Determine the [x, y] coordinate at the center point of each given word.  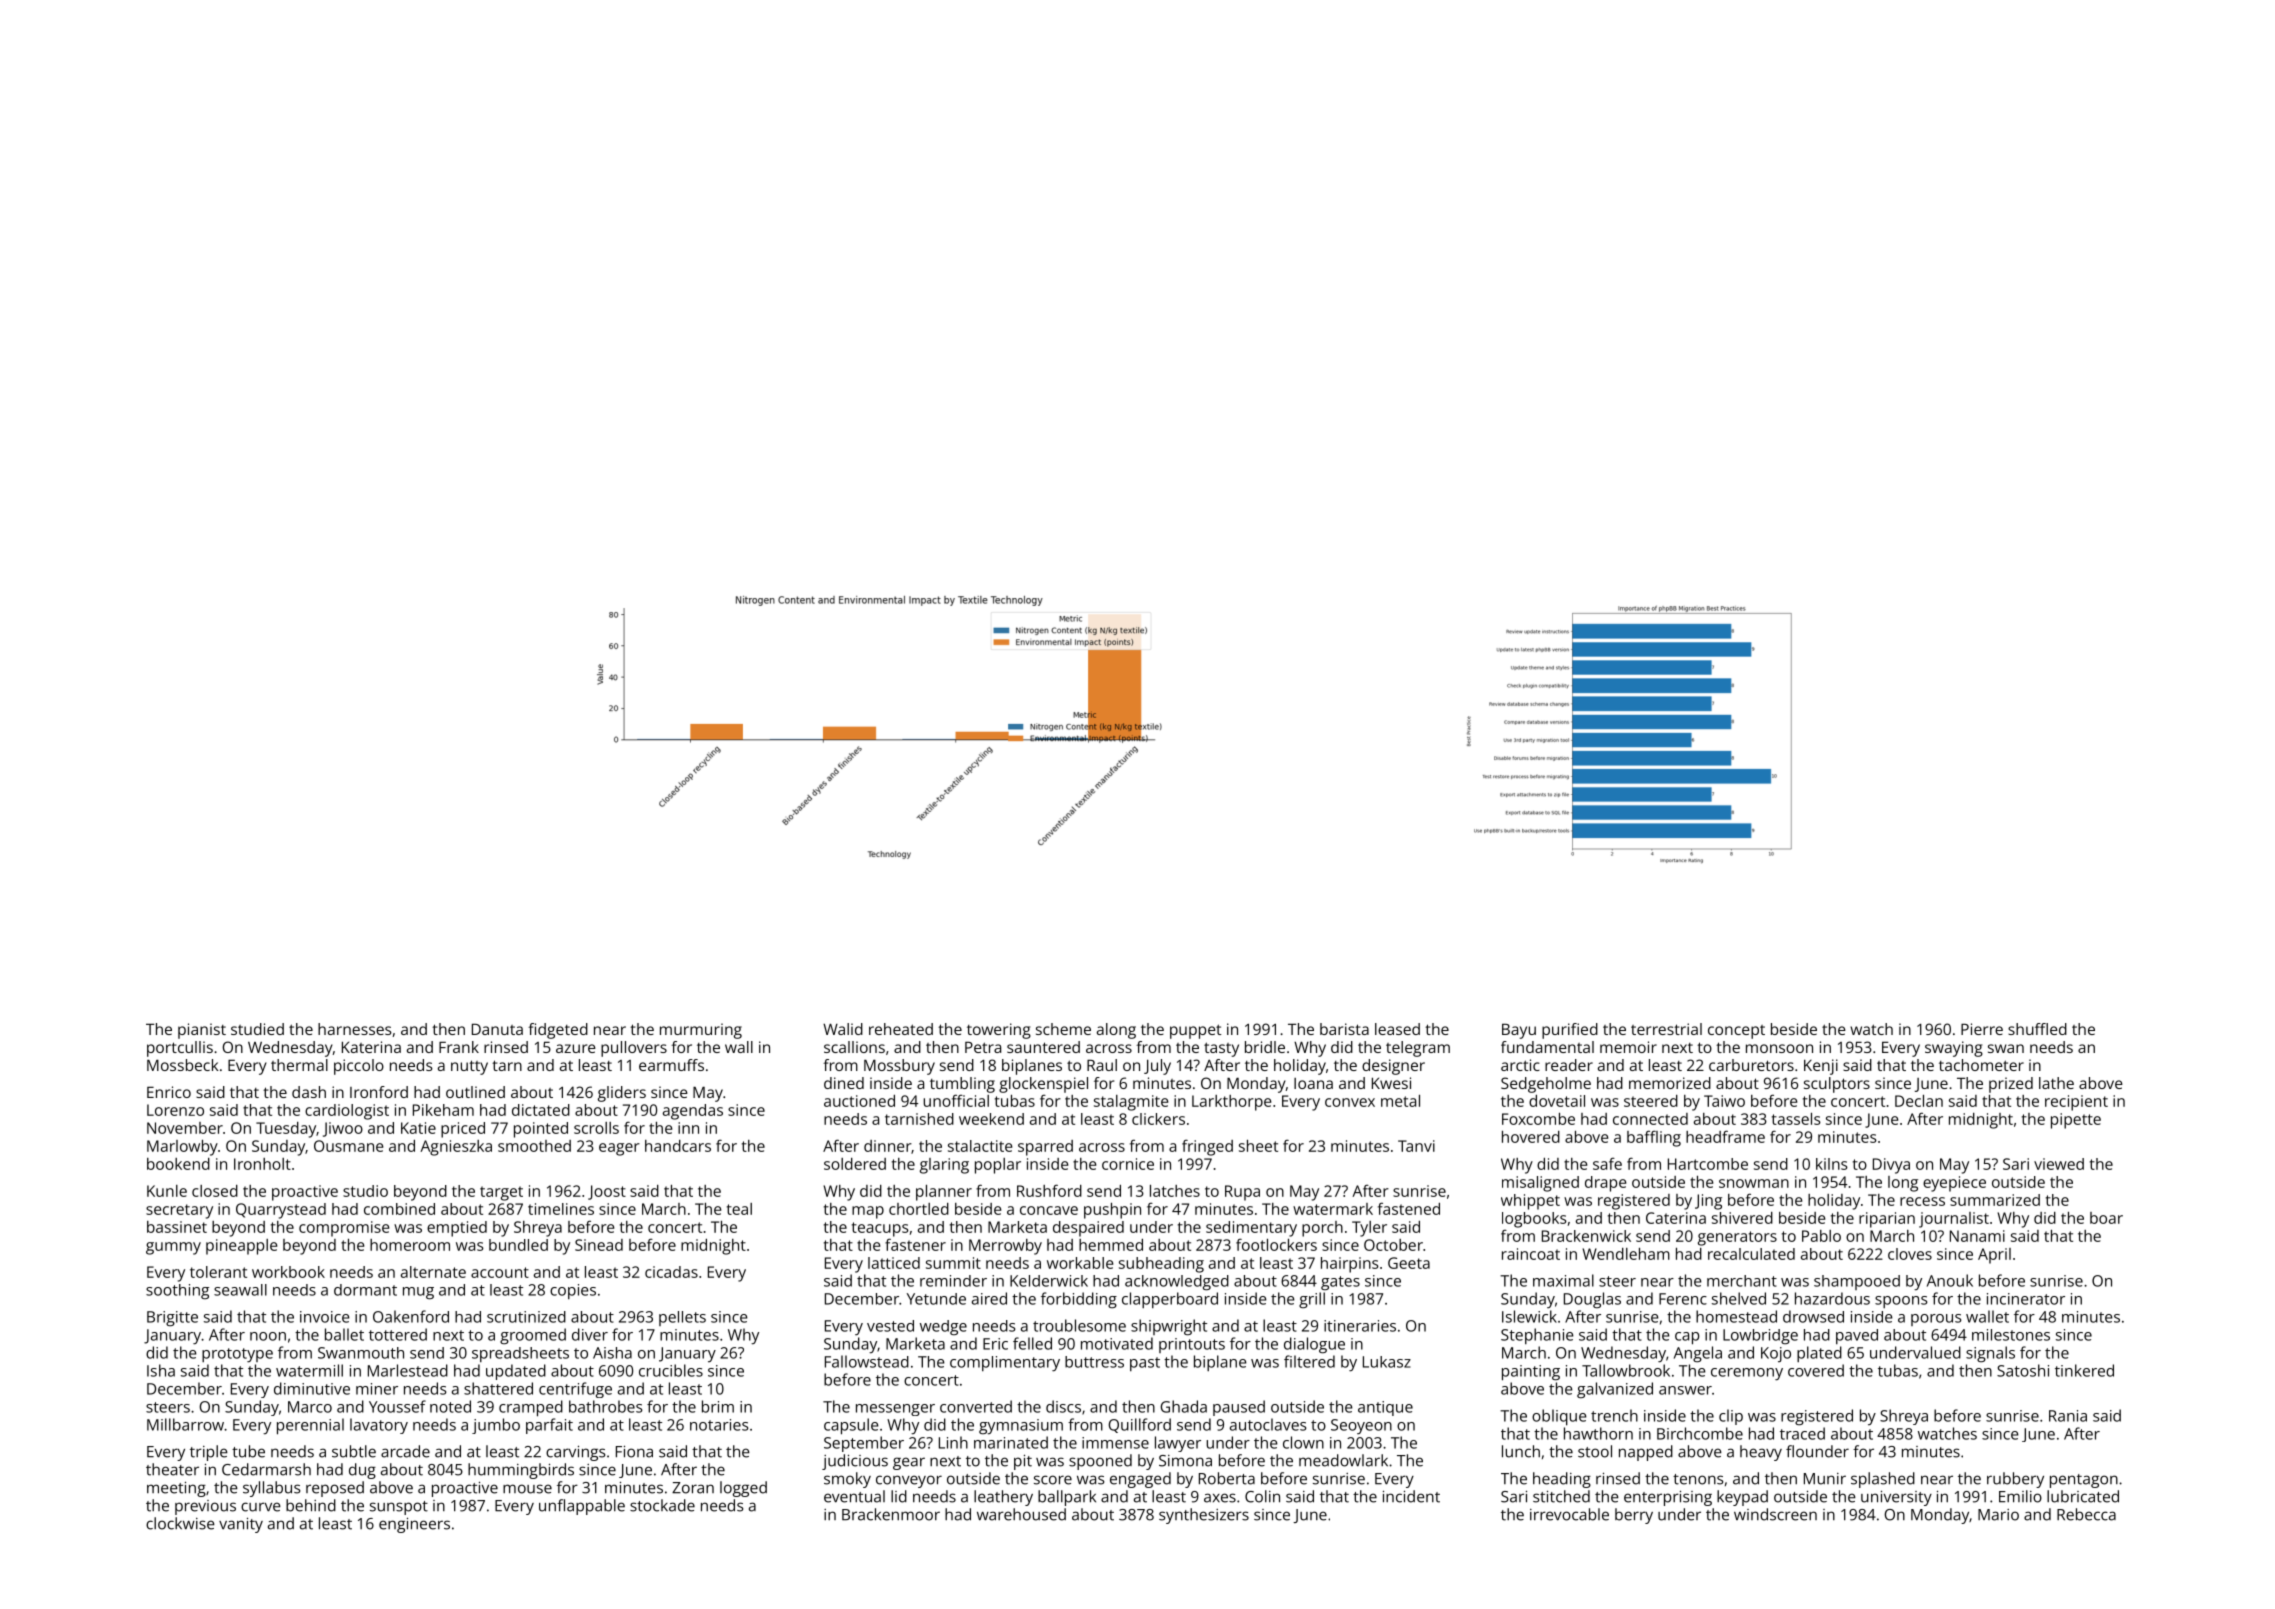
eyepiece [1954, 1184]
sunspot [399, 1508]
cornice [1128, 1164]
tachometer [1981, 1065]
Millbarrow [185, 1424]
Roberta [1227, 1478]
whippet [1530, 1202]
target [501, 1193]
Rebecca [2086, 1514]
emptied [457, 1229]
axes [1220, 1498]
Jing [1708, 1202]
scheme [1063, 1029]
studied [257, 1029]
